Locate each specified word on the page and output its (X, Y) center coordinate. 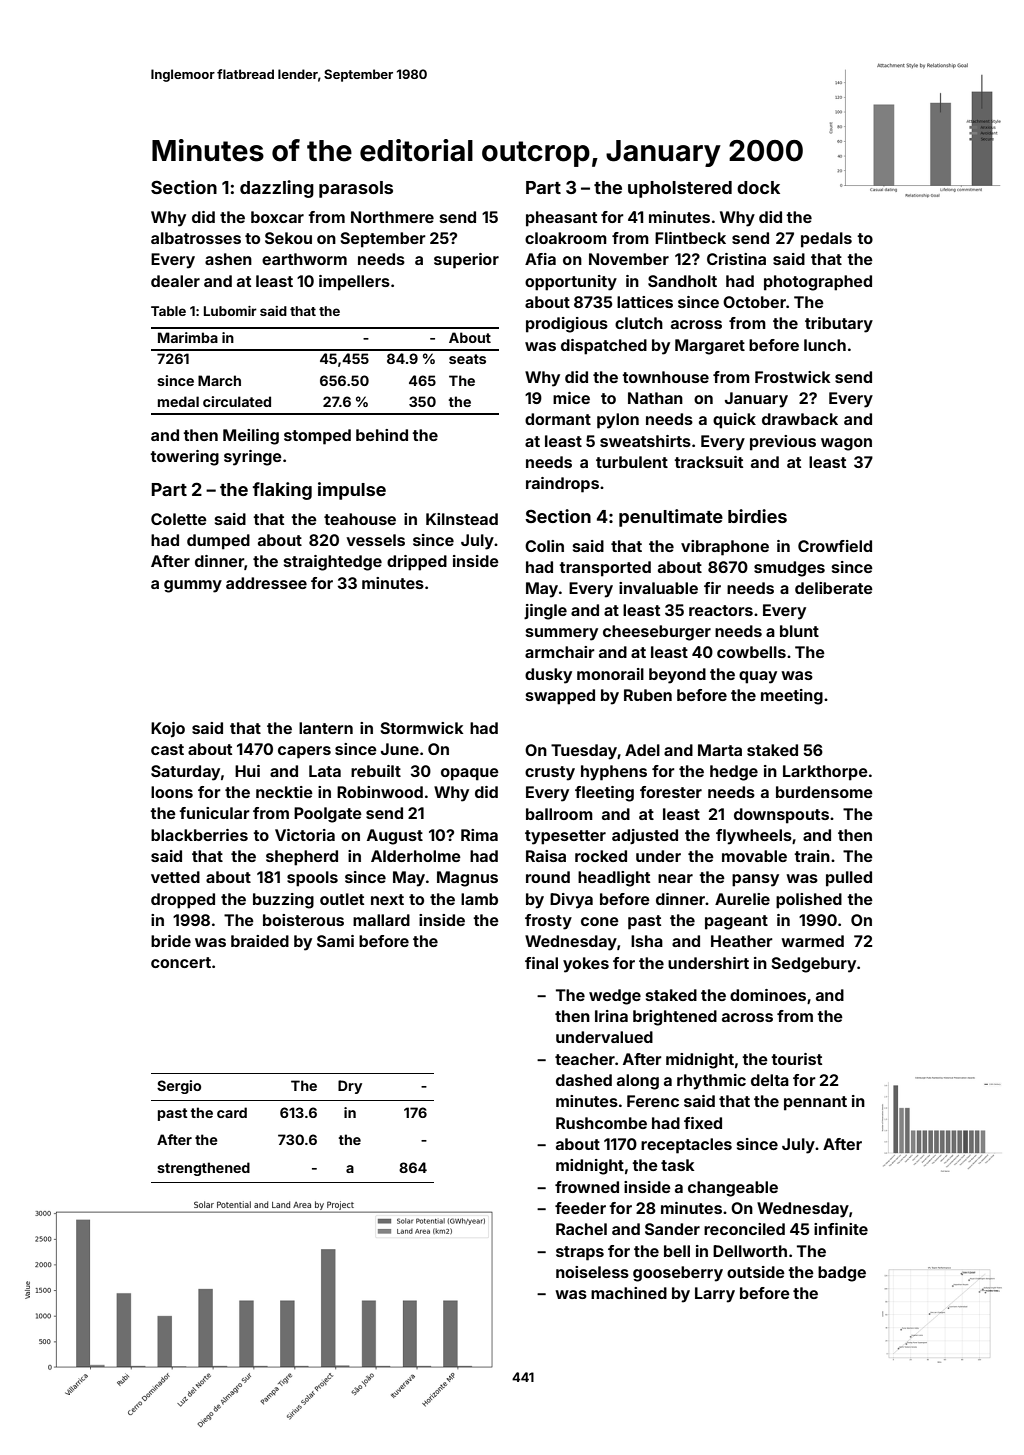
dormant (558, 419)
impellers (354, 283)
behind (382, 435)
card (232, 1112)
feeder (580, 1208)
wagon (846, 444)
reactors (721, 610)
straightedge (333, 563)
